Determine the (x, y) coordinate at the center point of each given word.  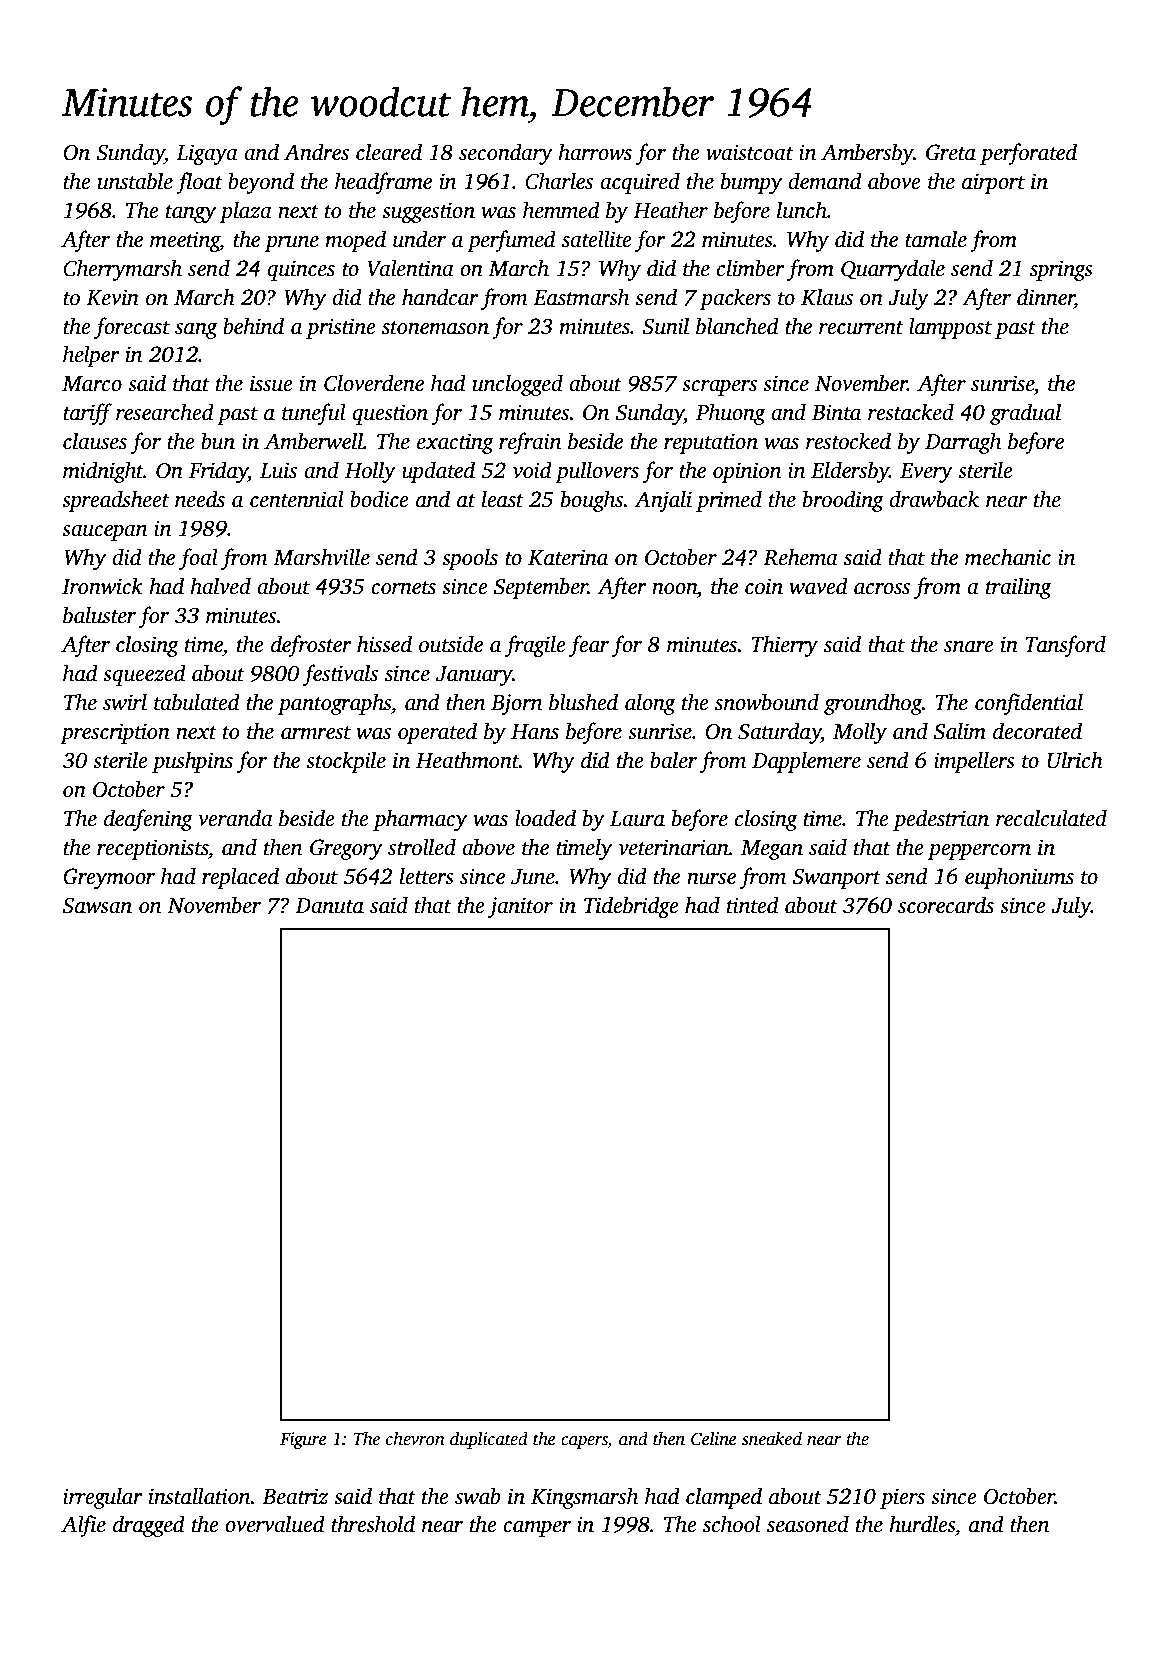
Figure (303, 1440)
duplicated (489, 1440)
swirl (125, 702)
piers (902, 1498)
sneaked (772, 1438)
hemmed (561, 210)
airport (993, 183)
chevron (415, 1438)
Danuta (329, 906)
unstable (135, 181)
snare (969, 647)
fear (589, 646)
